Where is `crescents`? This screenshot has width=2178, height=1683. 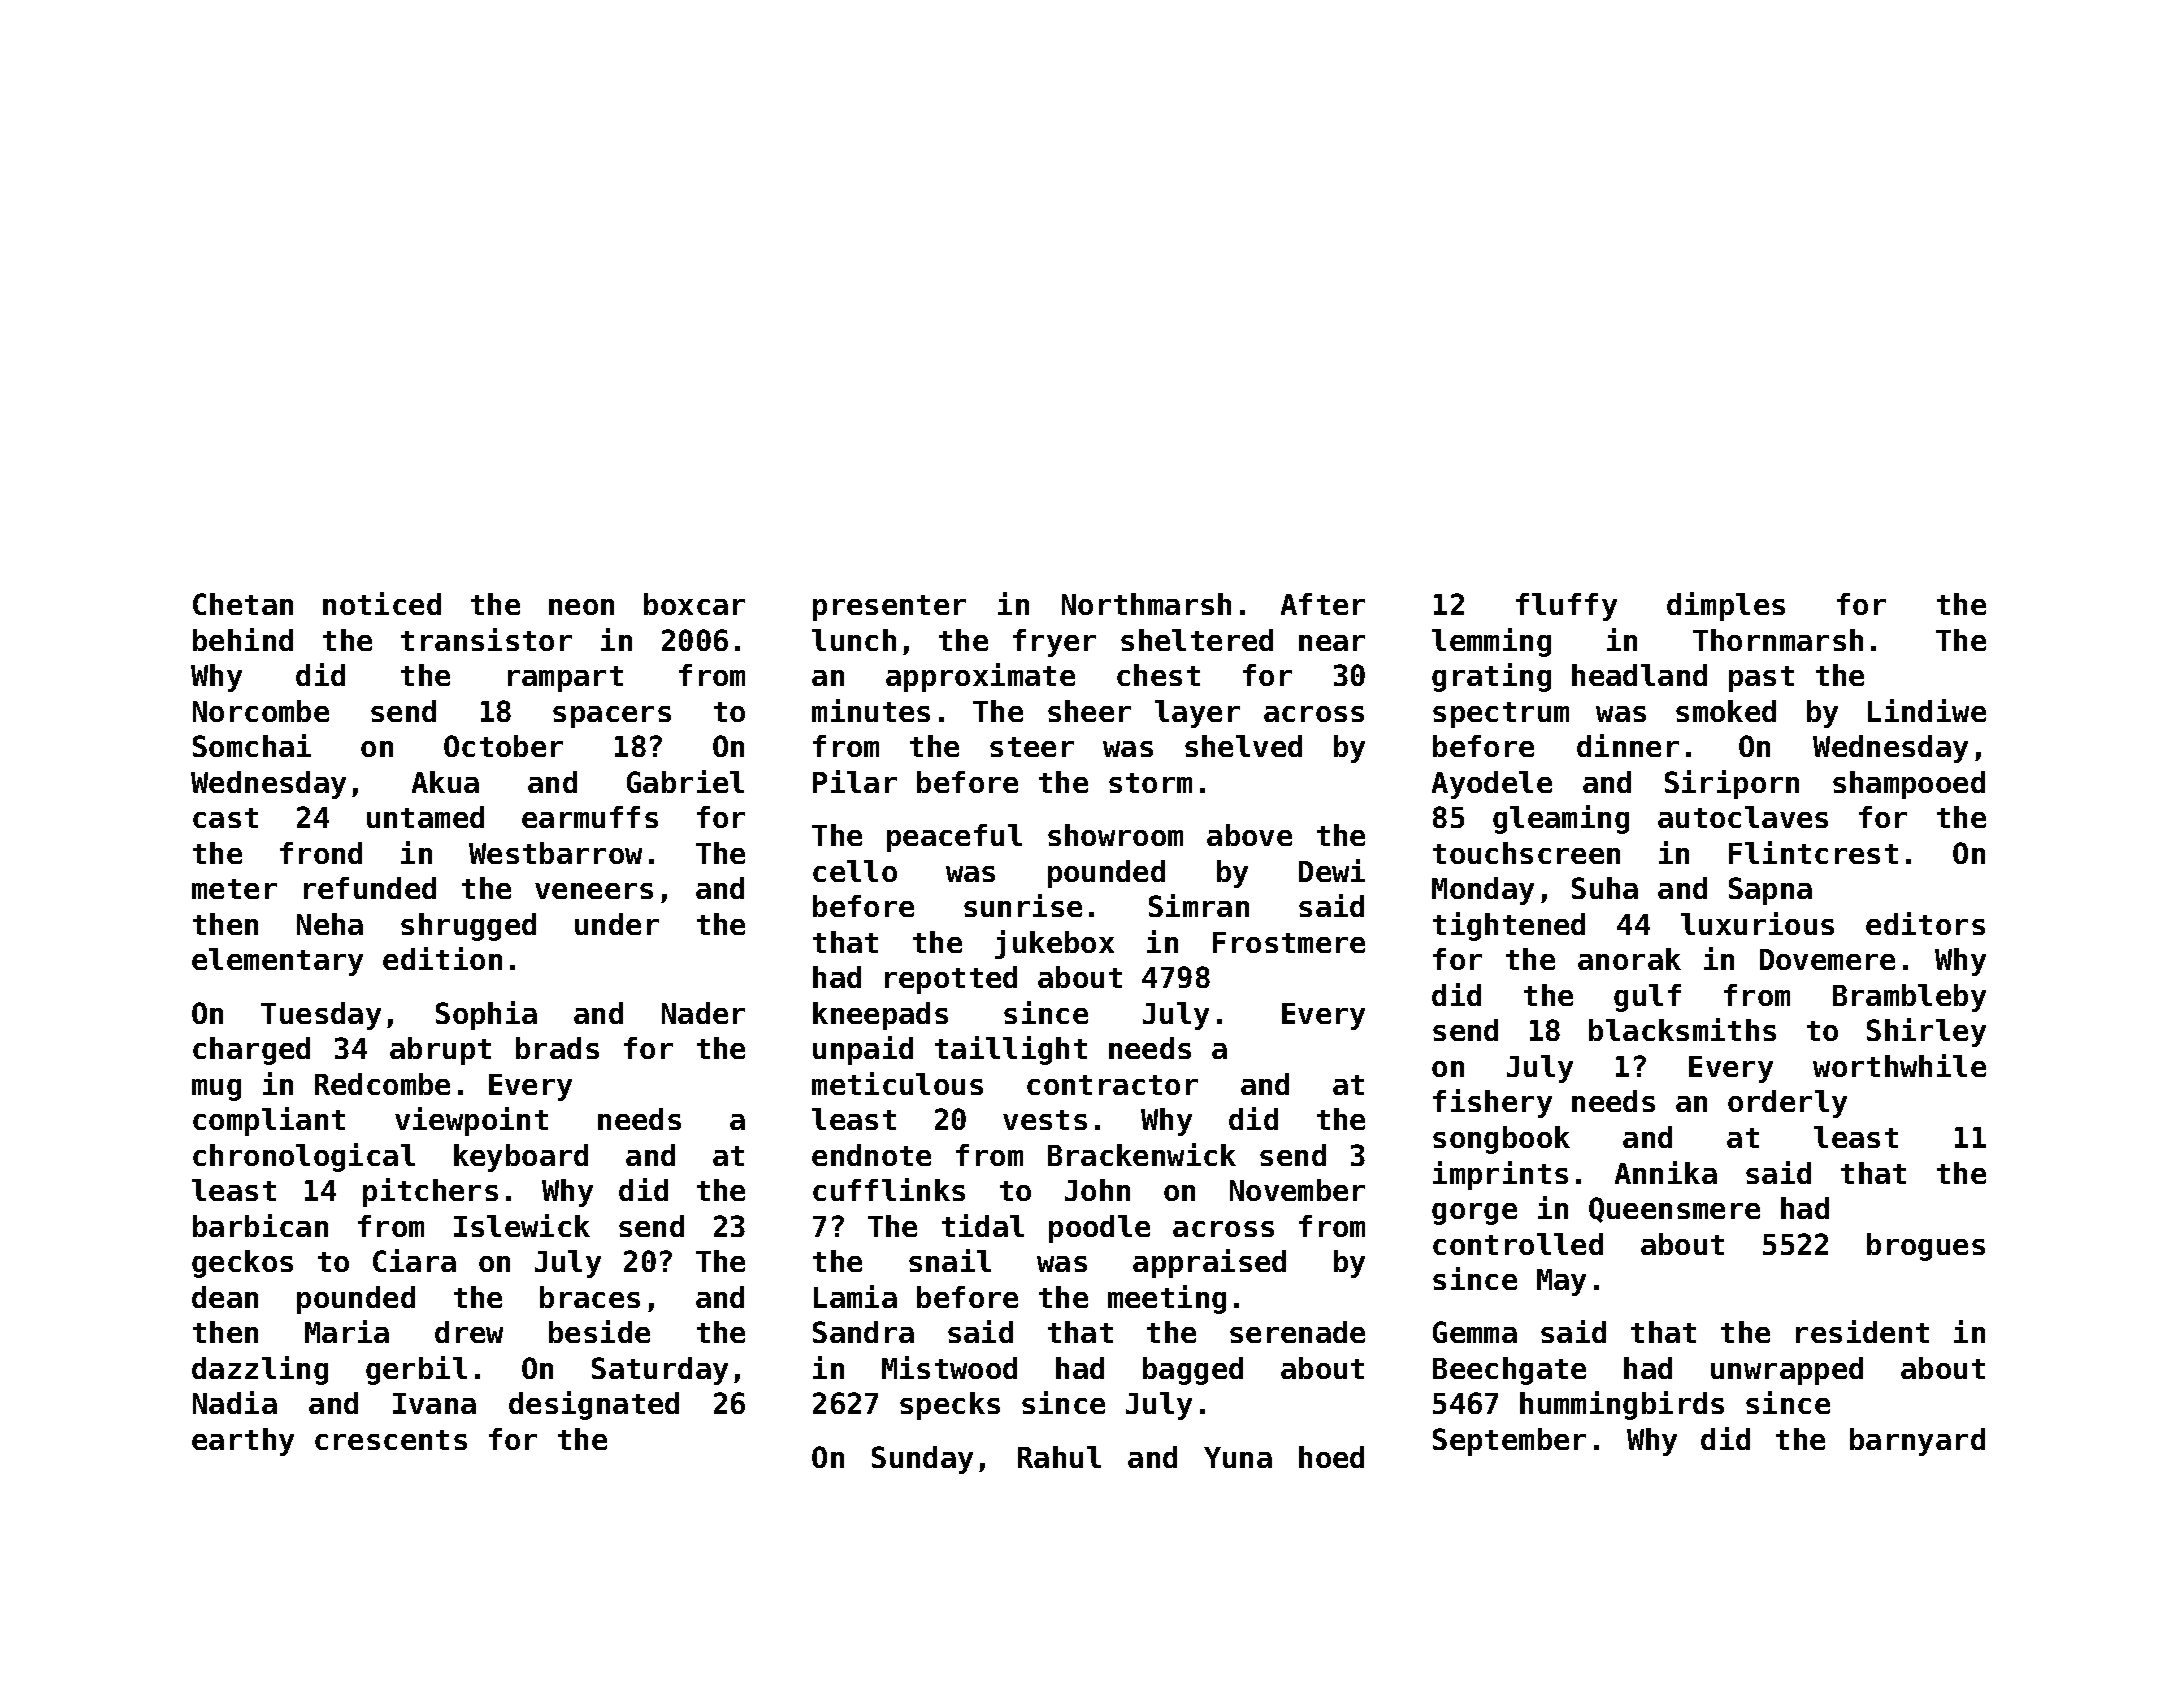
crescents is located at coordinates (391, 1440).
